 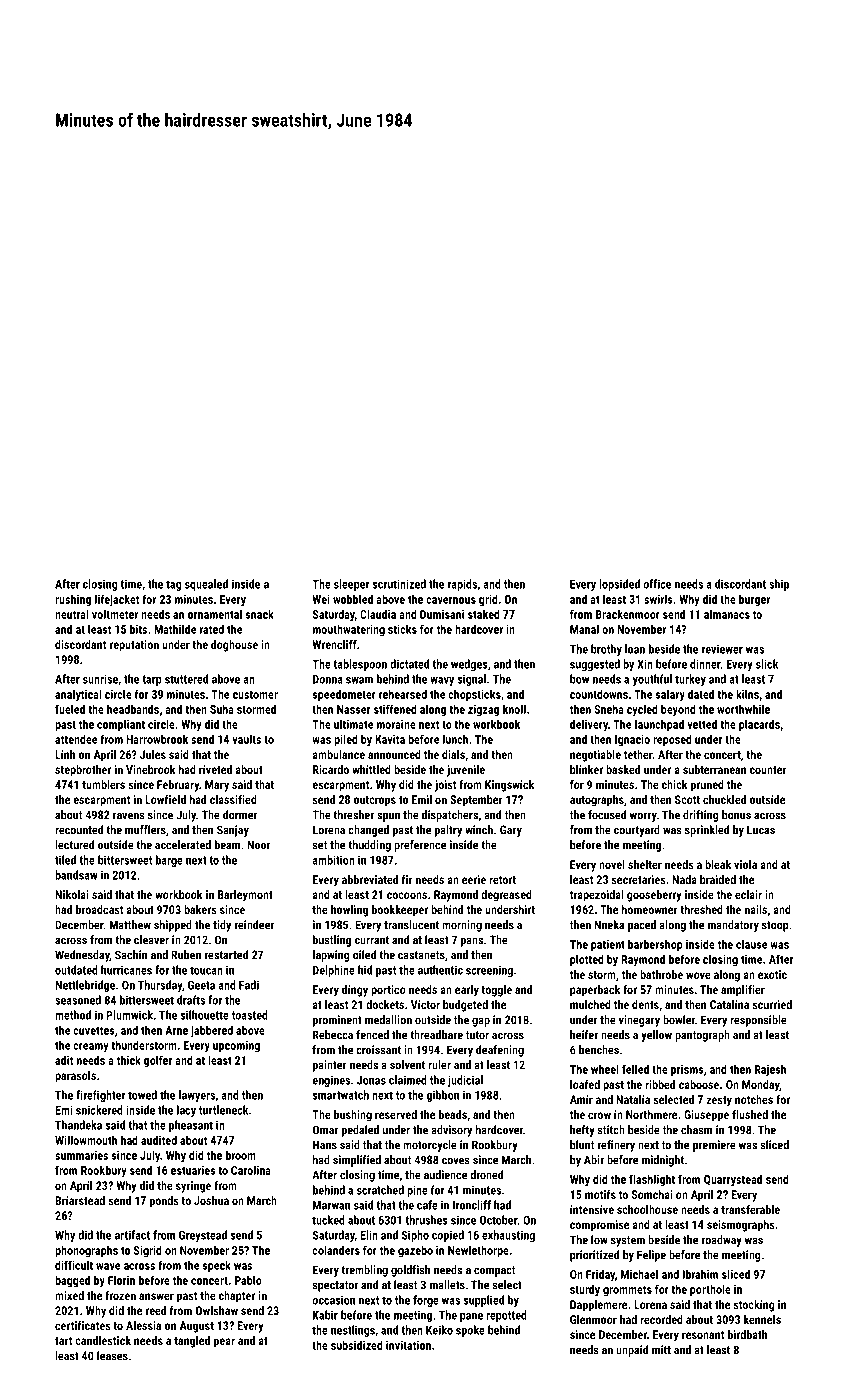 I want to click on Marwan, so click(x=331, y=1205).
